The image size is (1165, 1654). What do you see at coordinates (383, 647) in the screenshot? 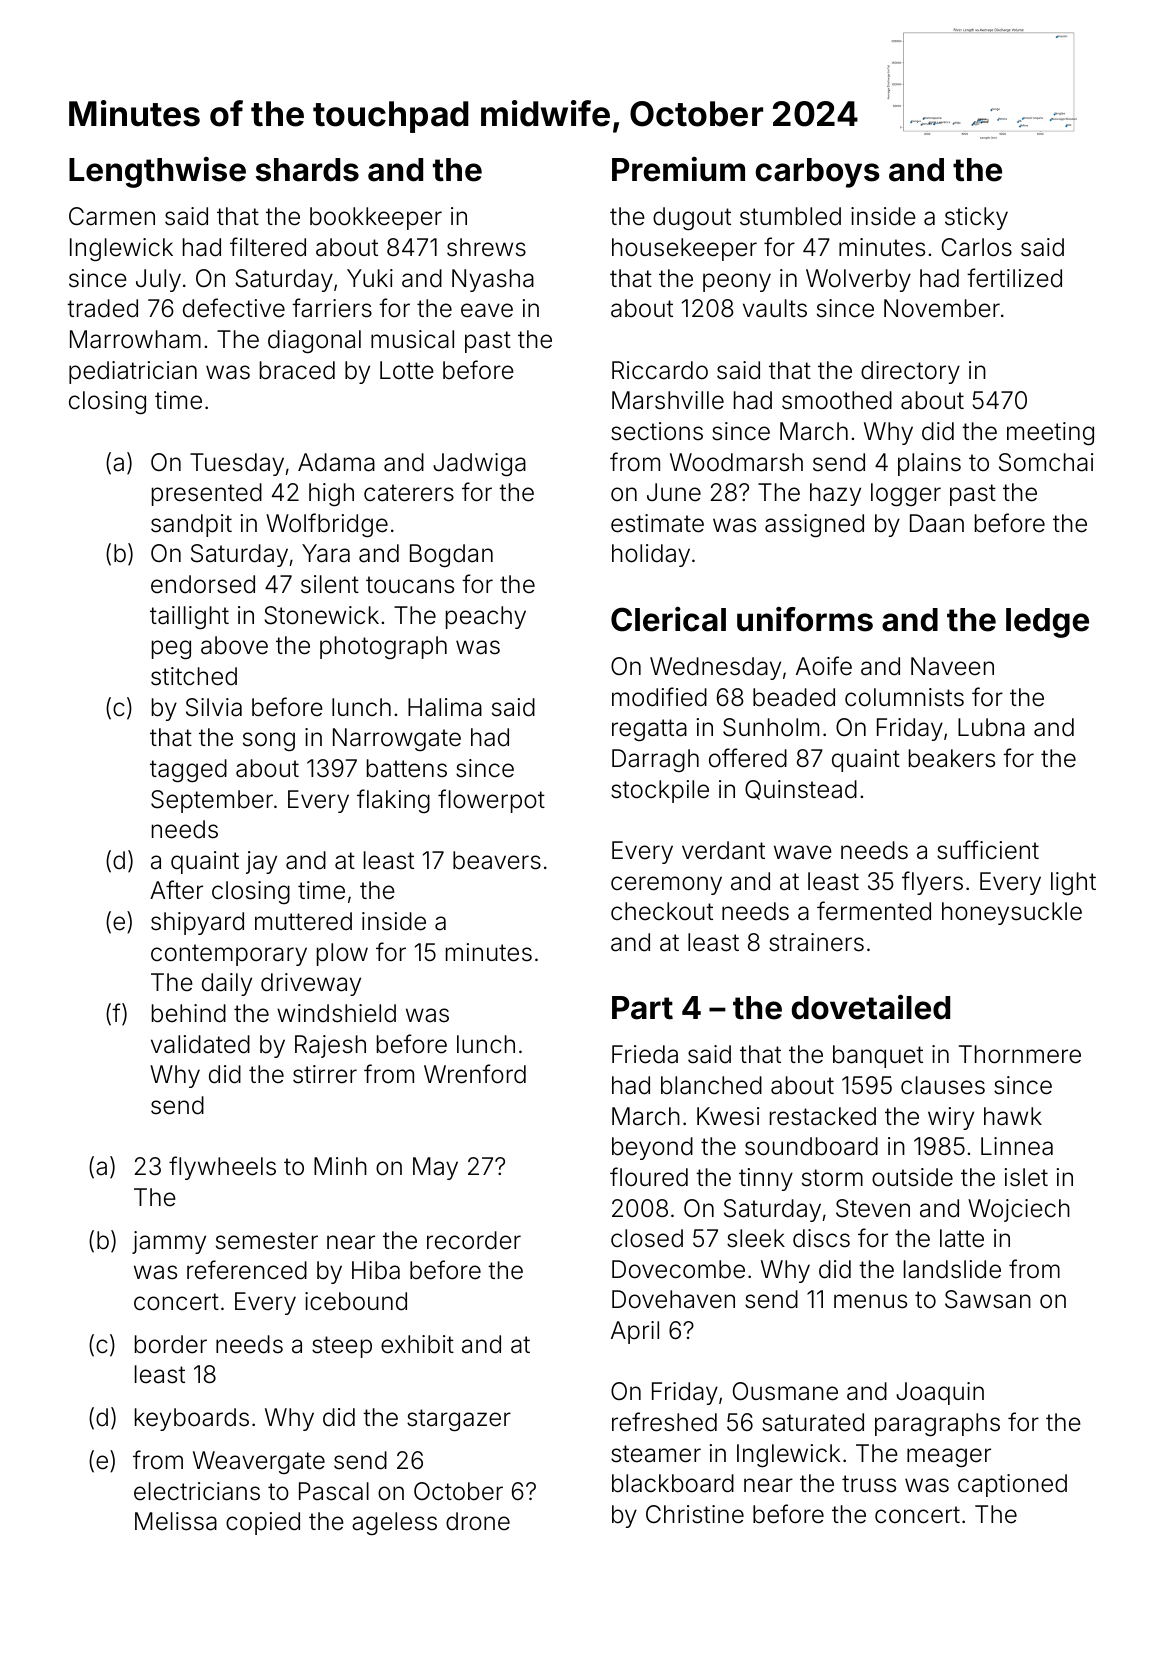
I see `photograph` at bounding box center [383, 647].
